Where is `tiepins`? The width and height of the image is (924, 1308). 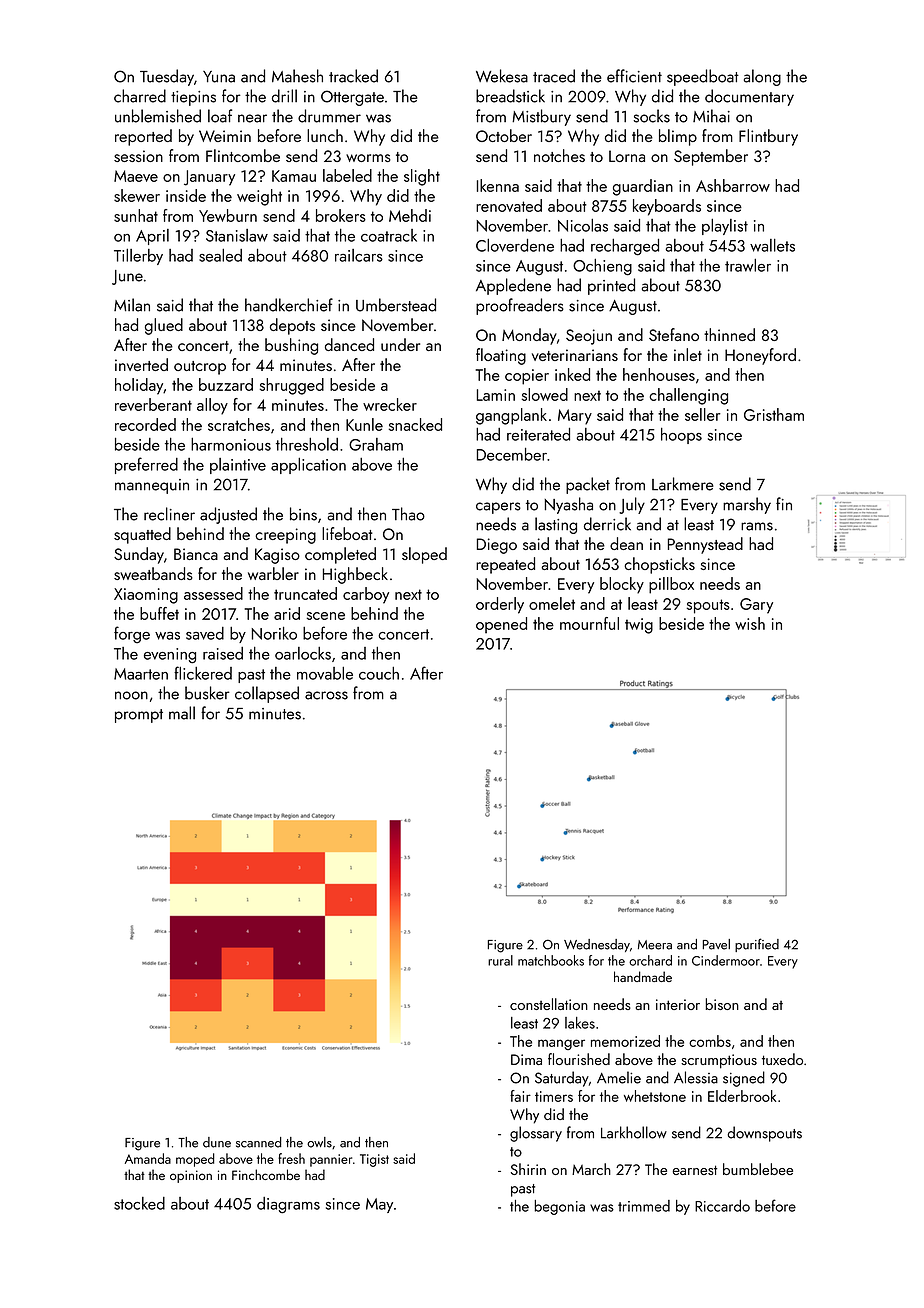
tiepins is located at coordinates (193, 98).
